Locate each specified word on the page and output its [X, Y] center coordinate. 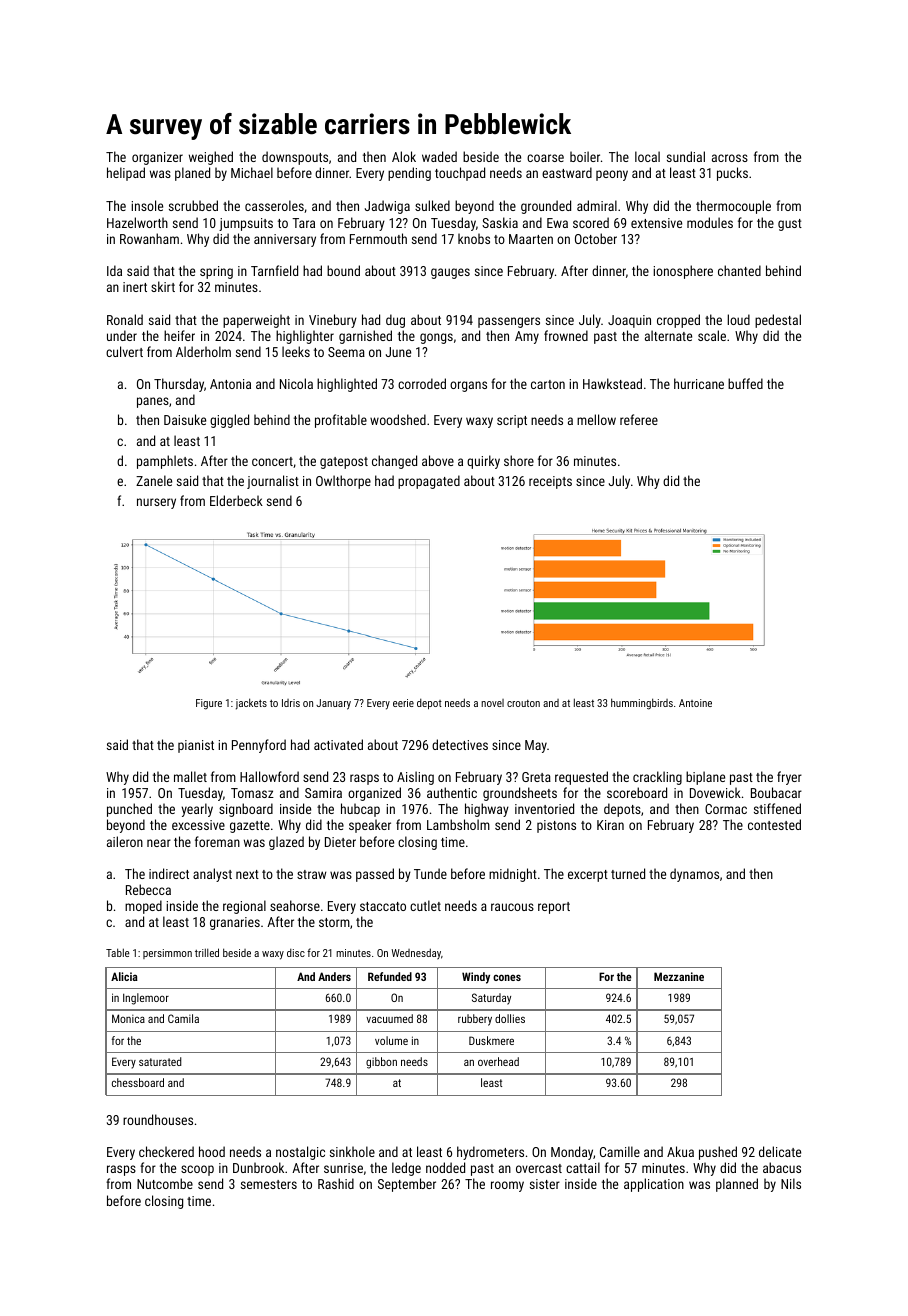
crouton [523, 703]
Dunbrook [258, 1167]
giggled [229, 421]
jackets [251, 704]
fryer [789, 778]
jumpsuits [246, 224]
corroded [422, 383]
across [730, 158]
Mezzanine [679, 976]
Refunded [390, 976]
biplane [705, 778]
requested [581, 778]
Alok [404, 156]
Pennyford [259, 746]
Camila [183, 1018]
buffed [745, 383]
